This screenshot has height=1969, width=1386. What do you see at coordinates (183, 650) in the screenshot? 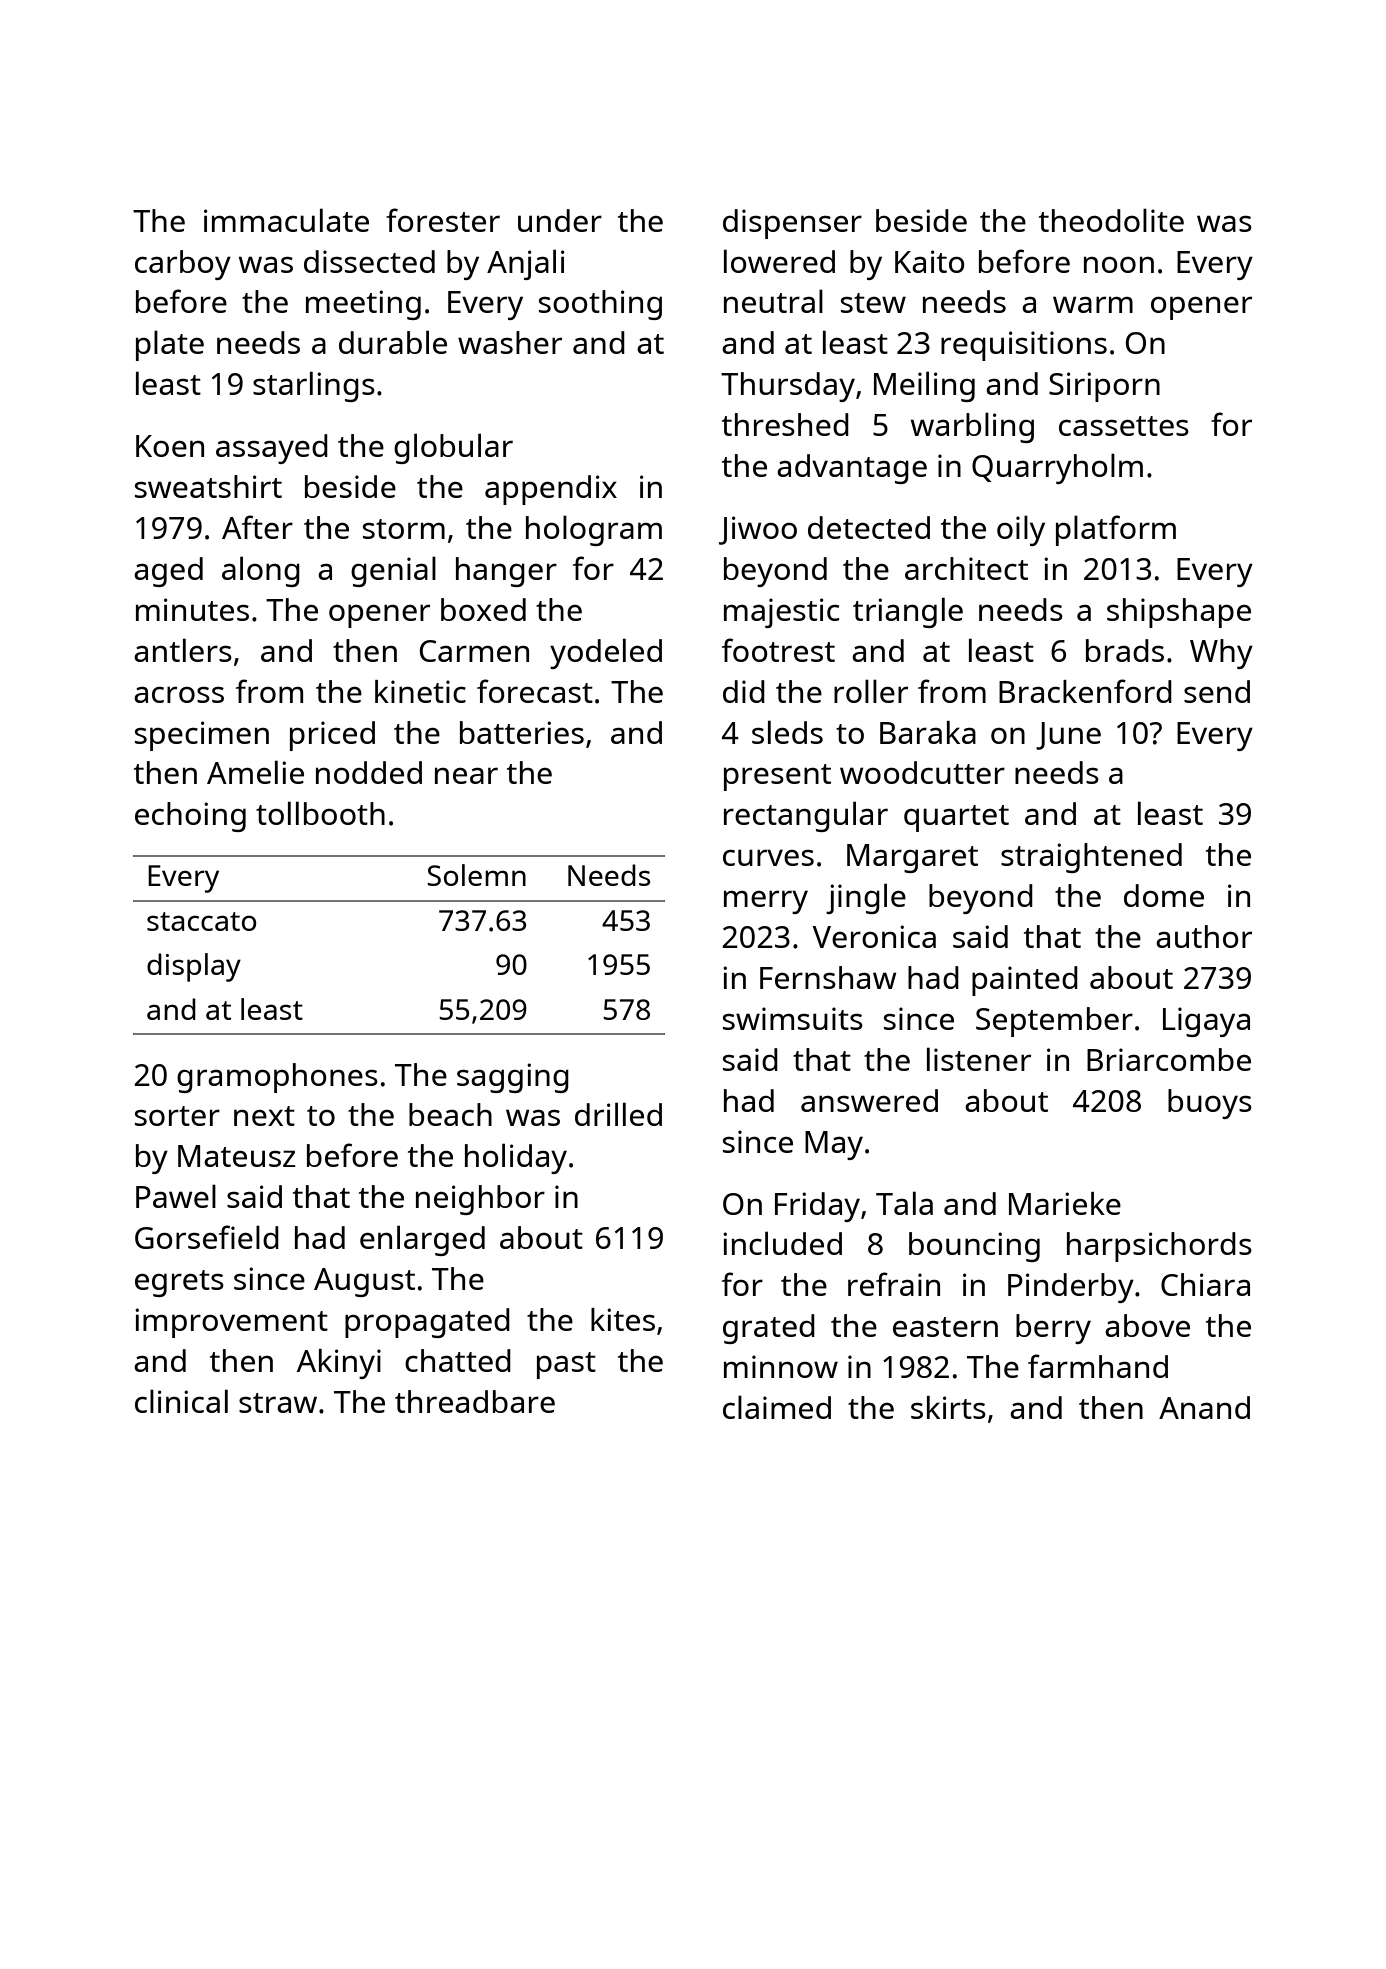
I see `antlers` at bounding box center [183, 650].
